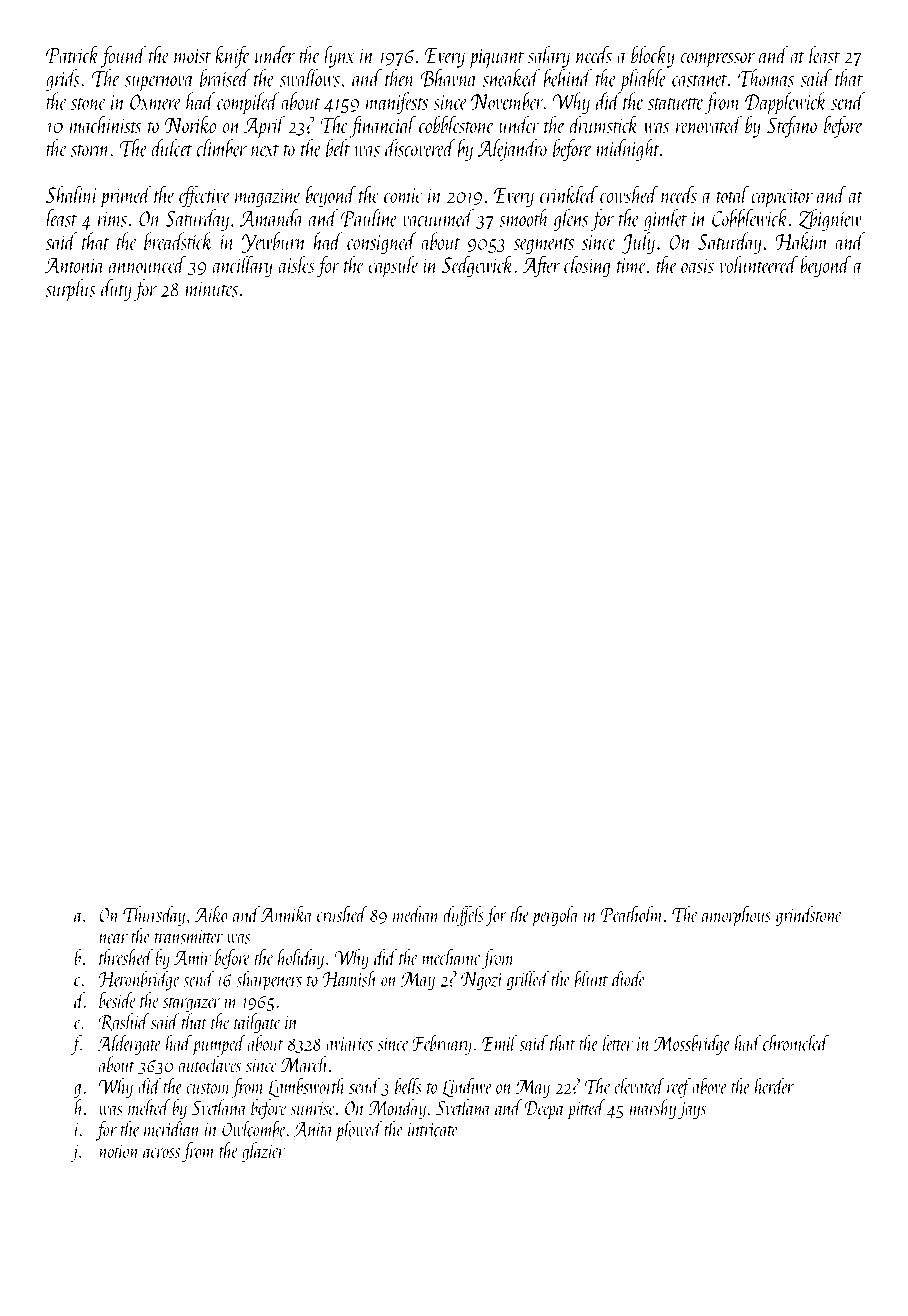 This image has height=1316, width=908. What do you see at coordinates (638, 243) in the image?
I see `July` at bounding box center [638, 243].
